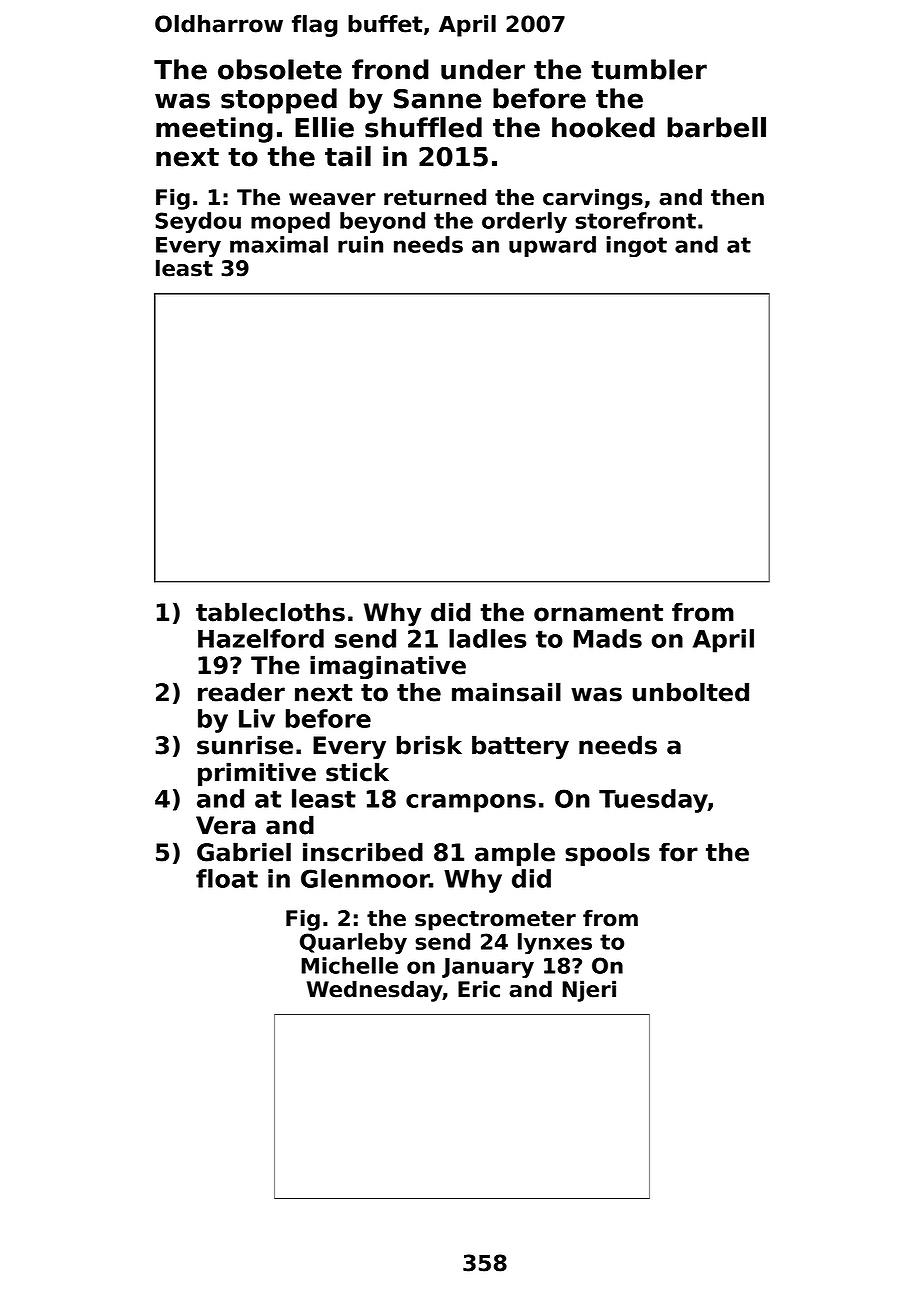 The image size is (924, 1311). I want to click on meeting, so click(214, 130).
